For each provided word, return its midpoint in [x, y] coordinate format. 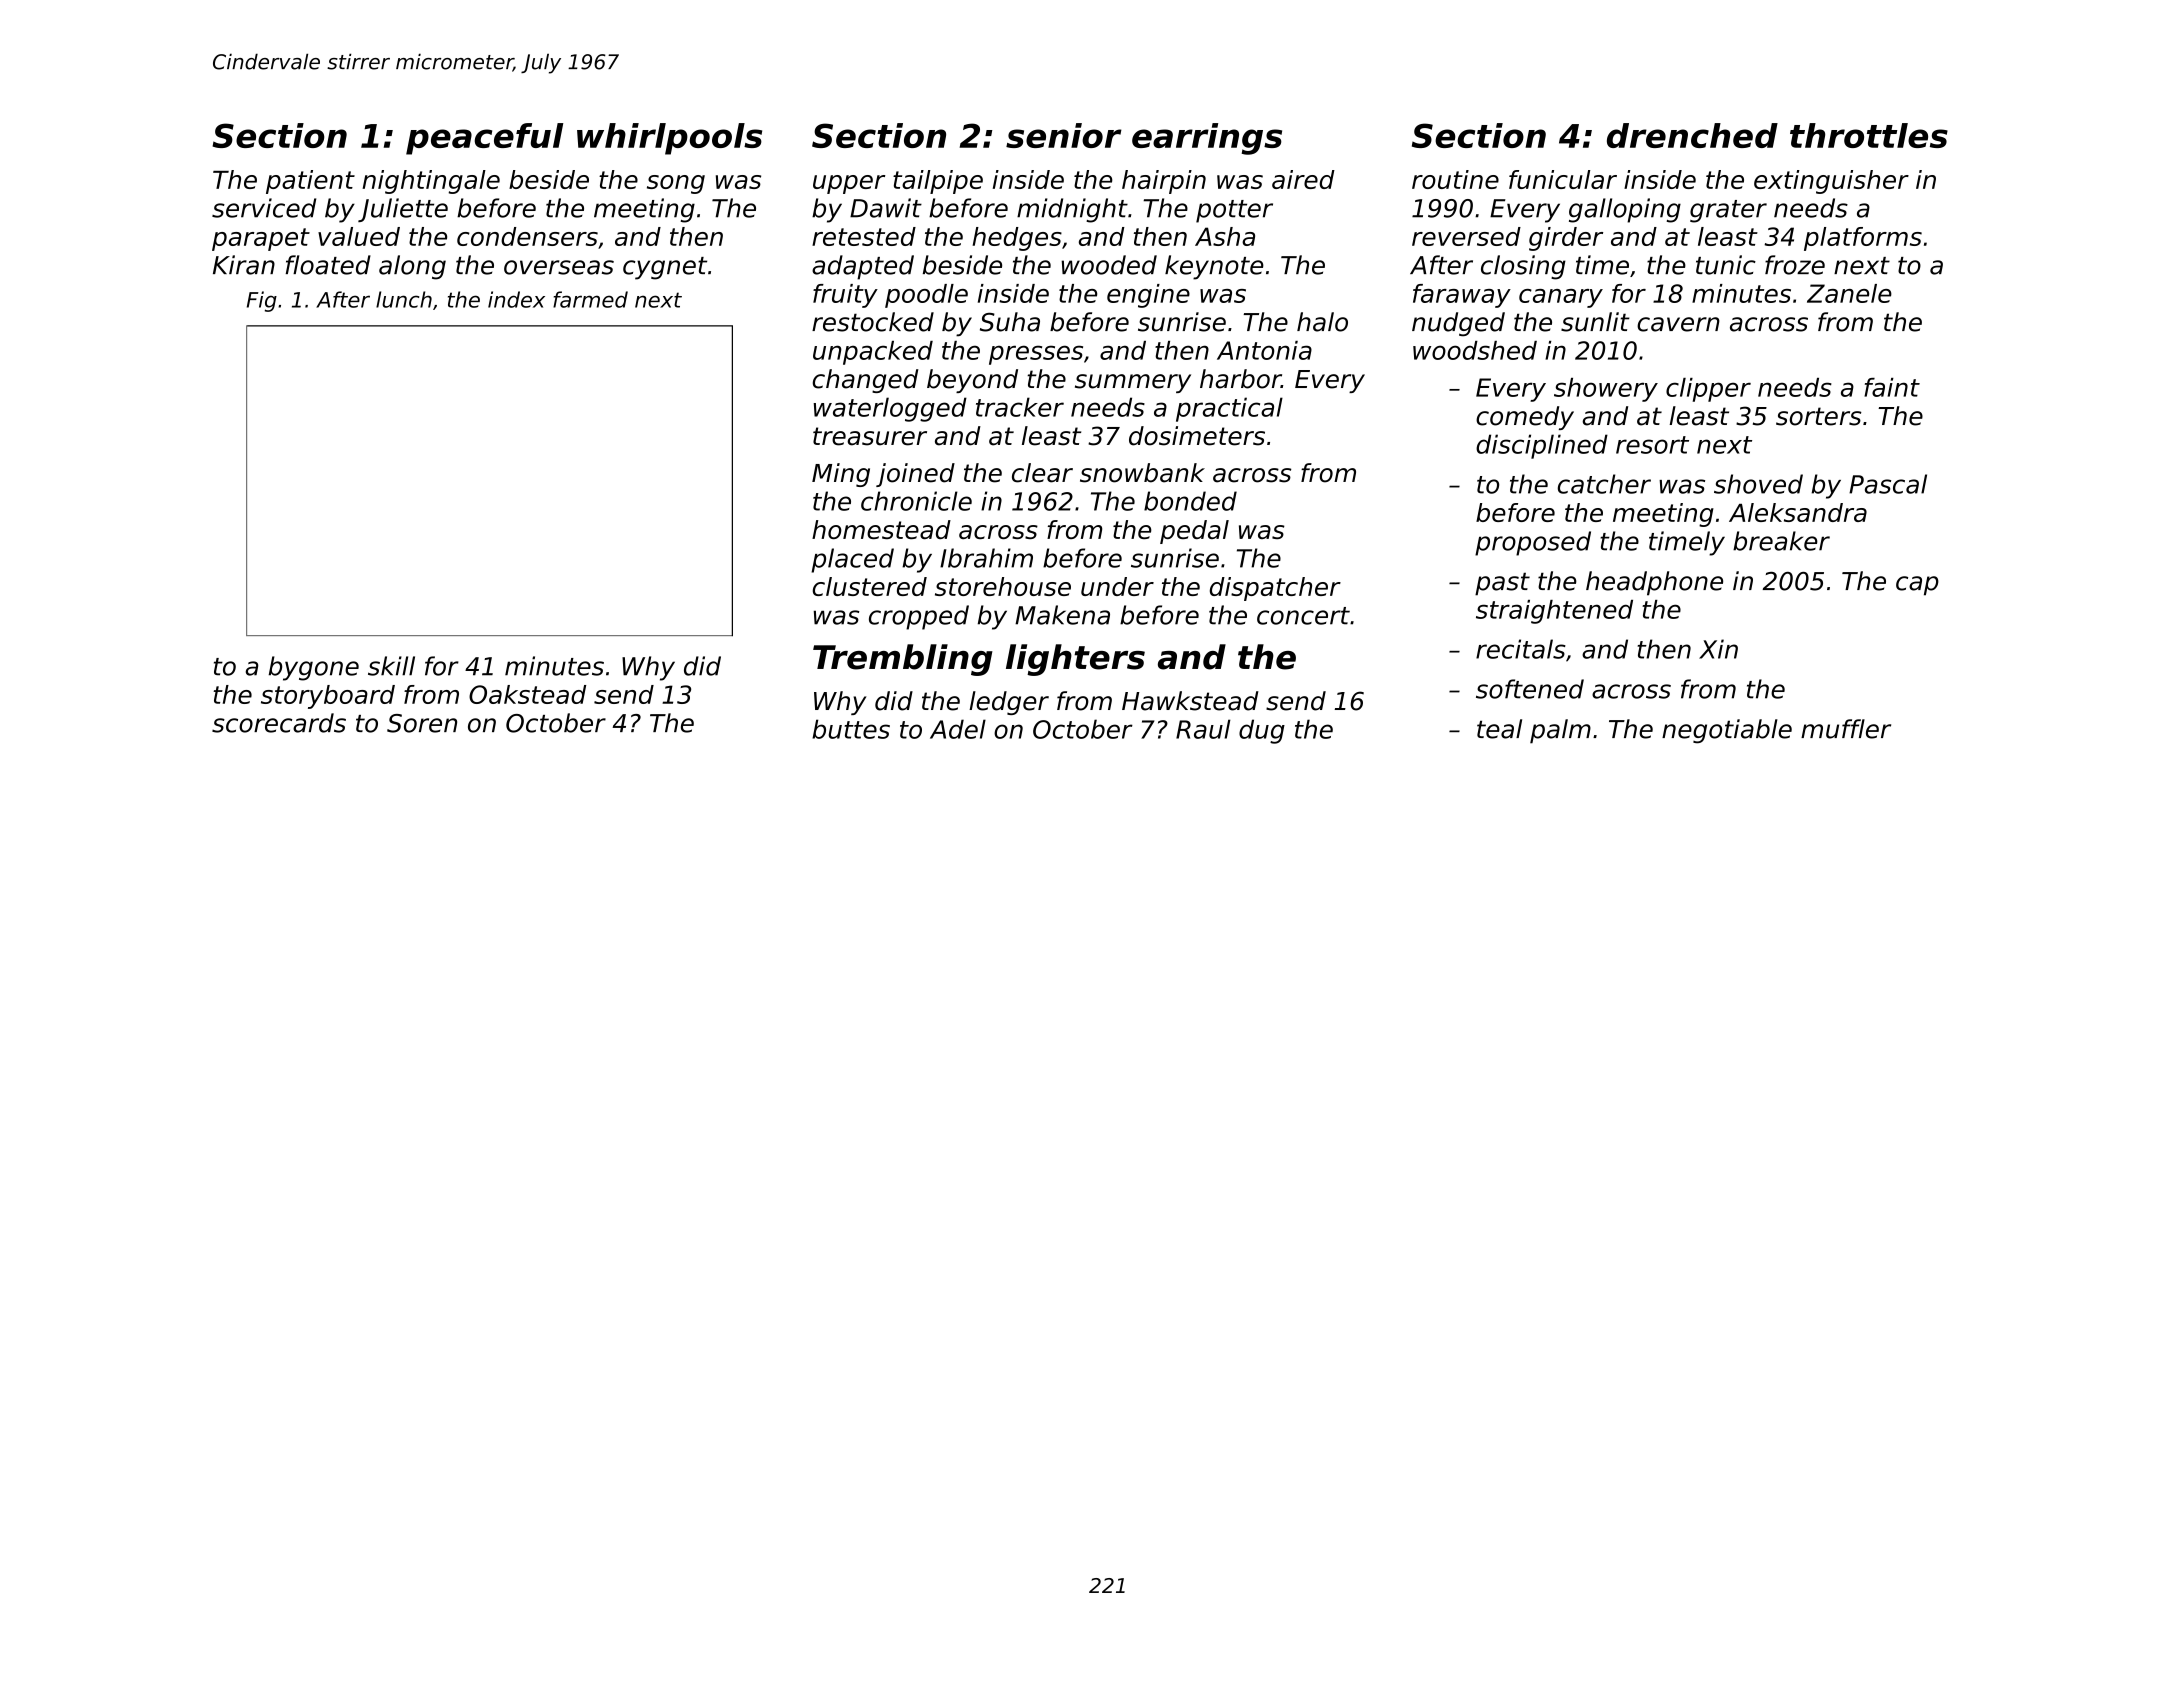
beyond [972, 381]
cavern [1678, 324]
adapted [863, 267]
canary [1561, 298]
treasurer [870, 436]
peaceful [484, 139]
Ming [841, 475]
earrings [1207, 139]
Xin [1718, 649]
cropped [919, 617]
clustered [870, 586]
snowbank [1142, 473]
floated [328, 265]
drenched [1692, 135]
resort [1652, 445]
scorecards [279, 723]
